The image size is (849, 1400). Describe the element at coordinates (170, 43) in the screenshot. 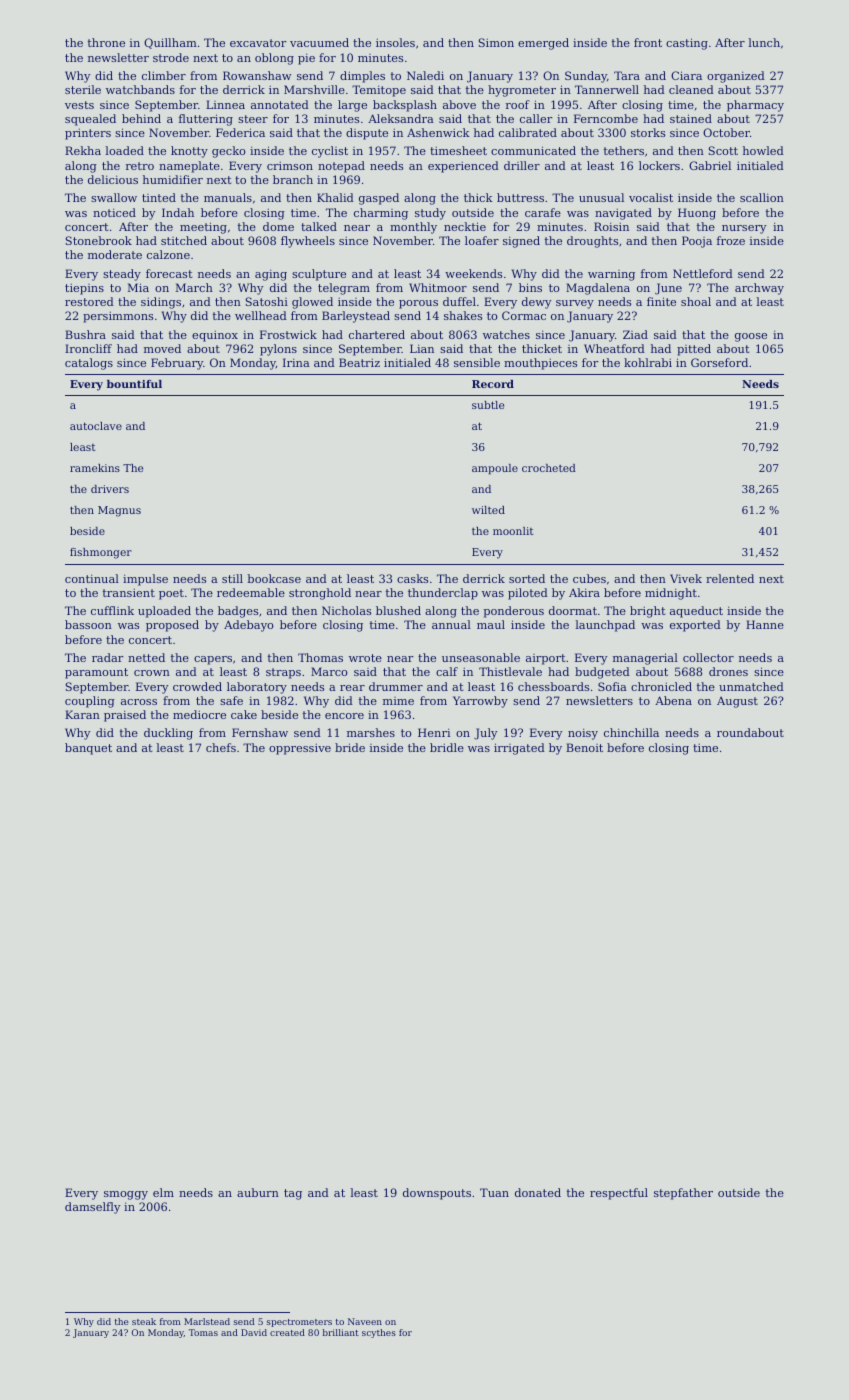

I see `Quillham` at that location.
